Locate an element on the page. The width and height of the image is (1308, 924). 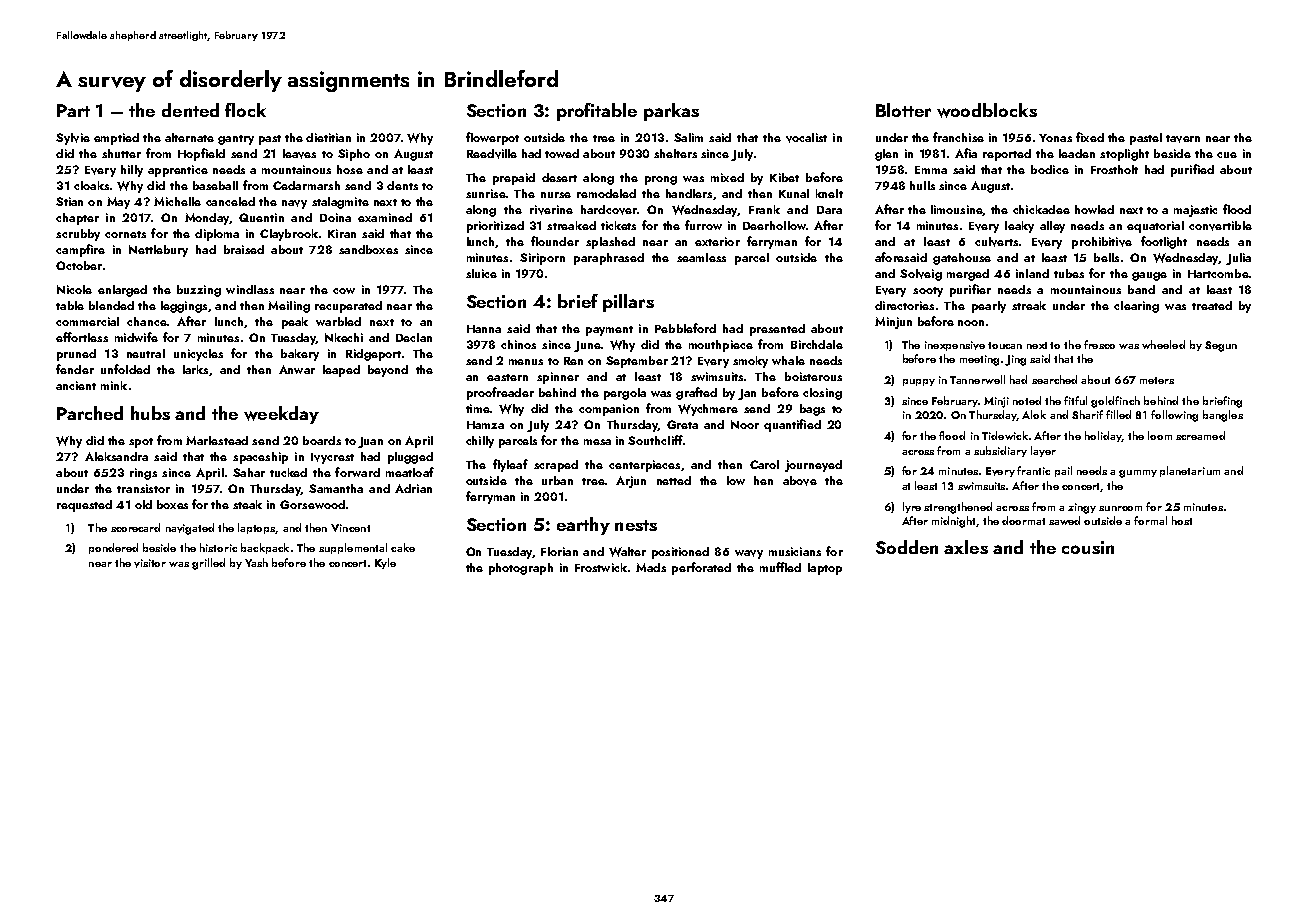
braised is located at coordinates (244, 249).
